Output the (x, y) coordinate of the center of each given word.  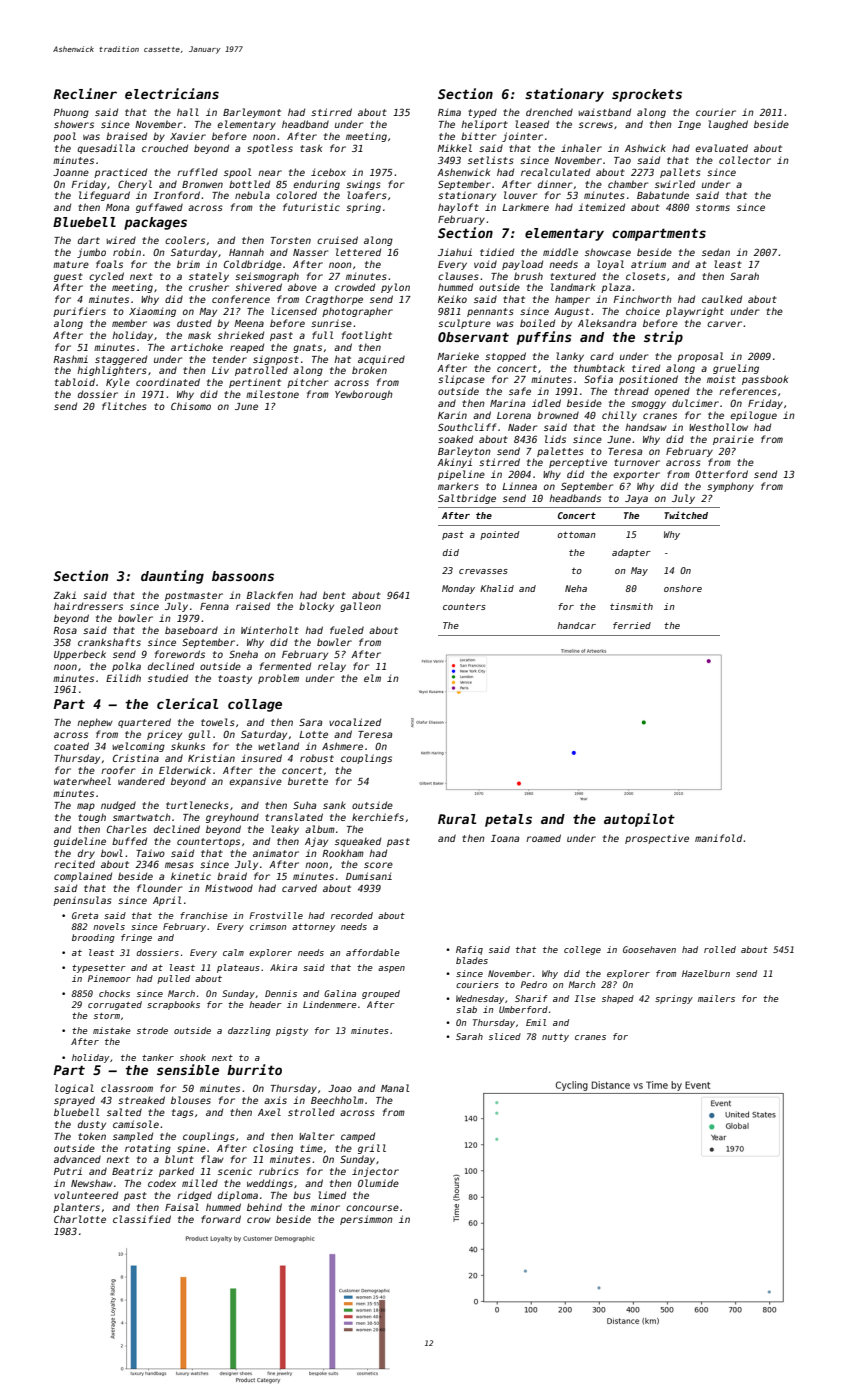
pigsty (292, 1031)
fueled (347, 630)
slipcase (461, 380)
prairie (733, 440)
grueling (736, 369)
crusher (209, 287)
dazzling (249, 1031)
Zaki (64, 595)
